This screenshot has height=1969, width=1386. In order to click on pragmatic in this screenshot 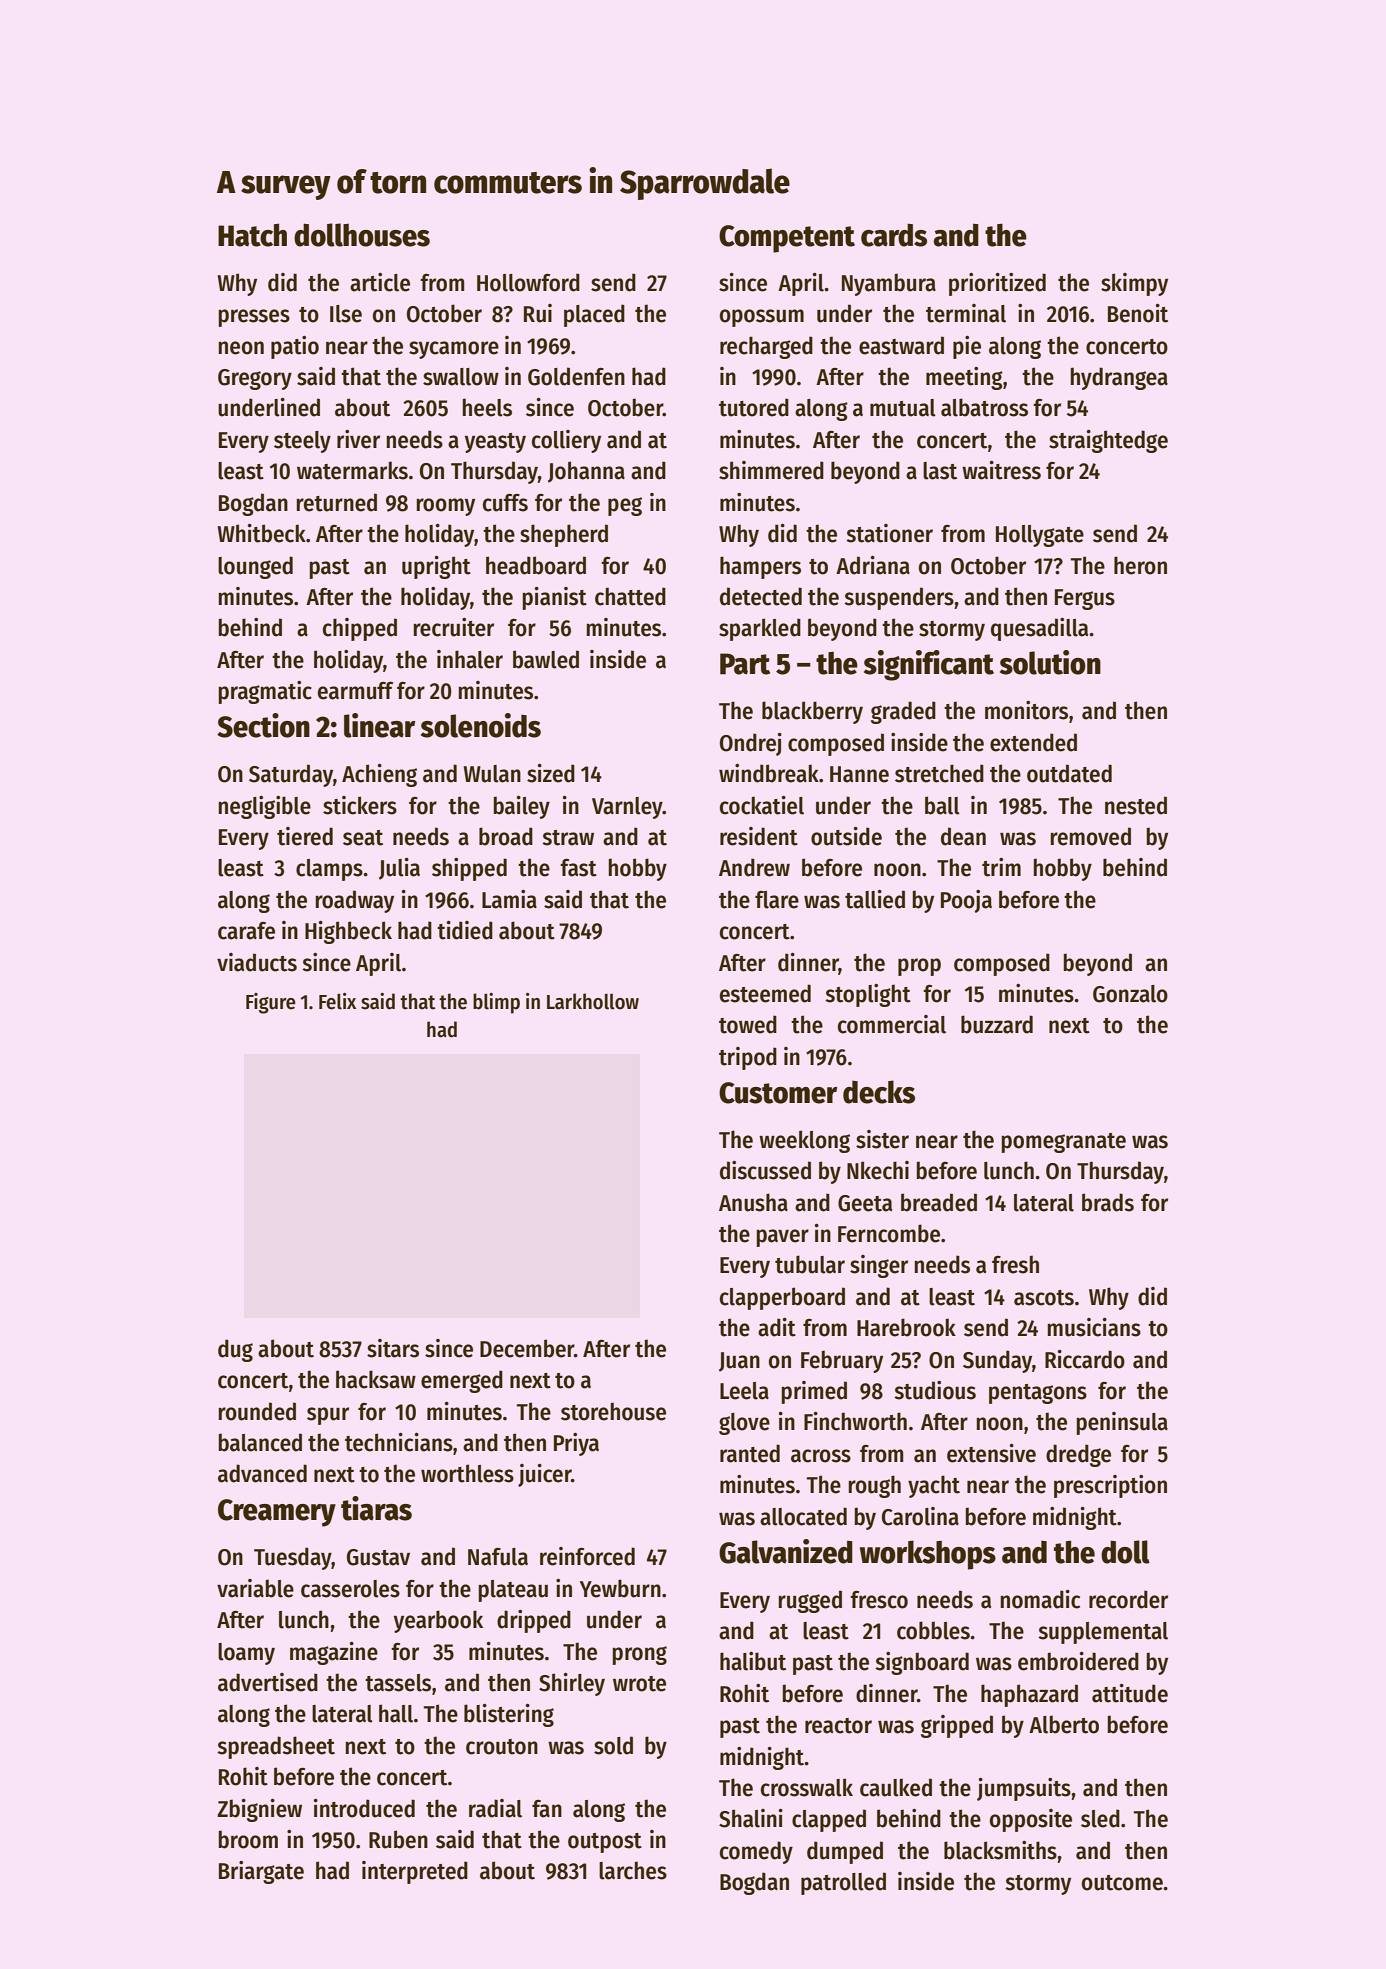, I will do `click(265, 692)`.
